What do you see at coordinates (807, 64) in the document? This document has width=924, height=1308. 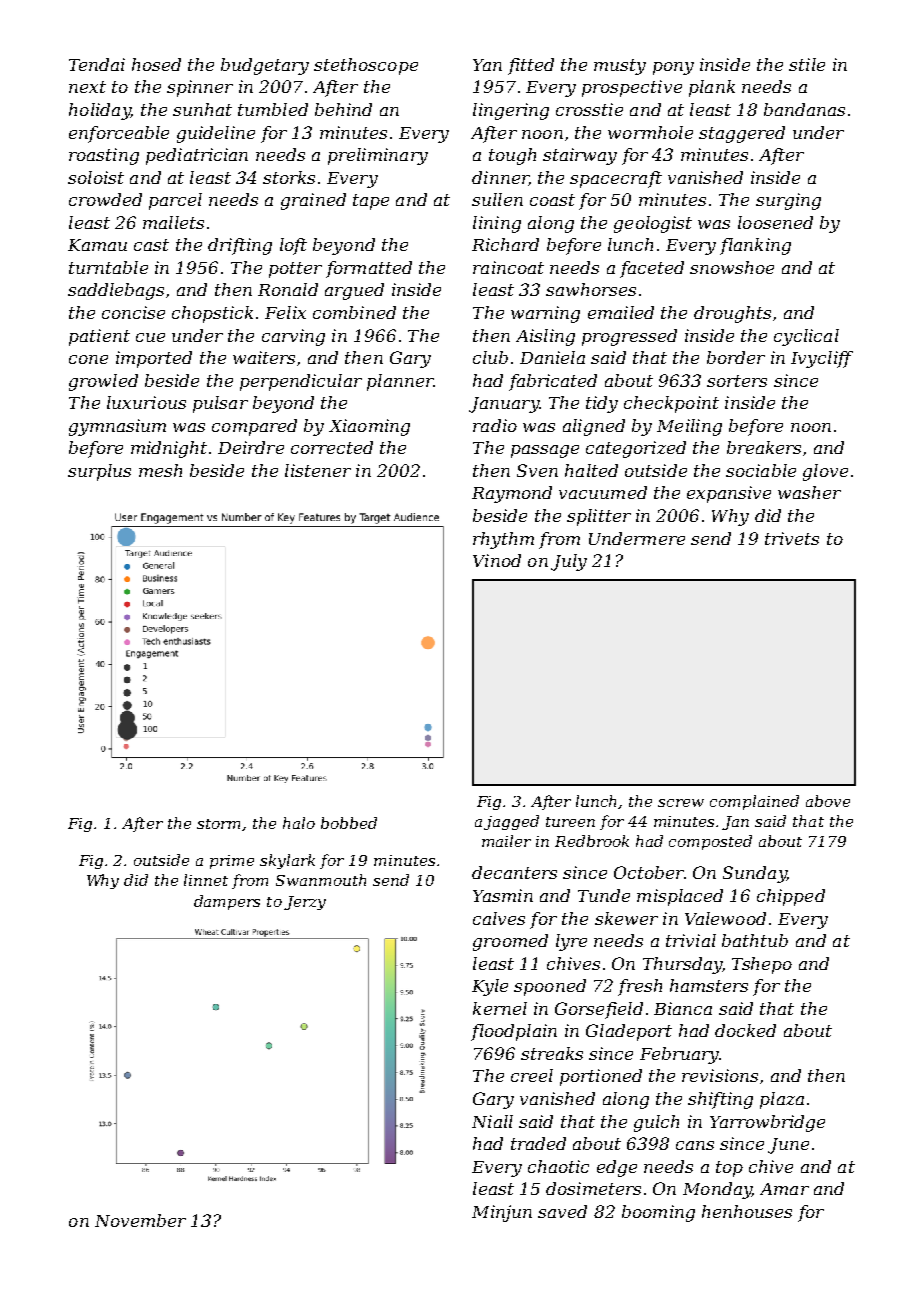 I see `stile` at bounding box center [807, 64].
